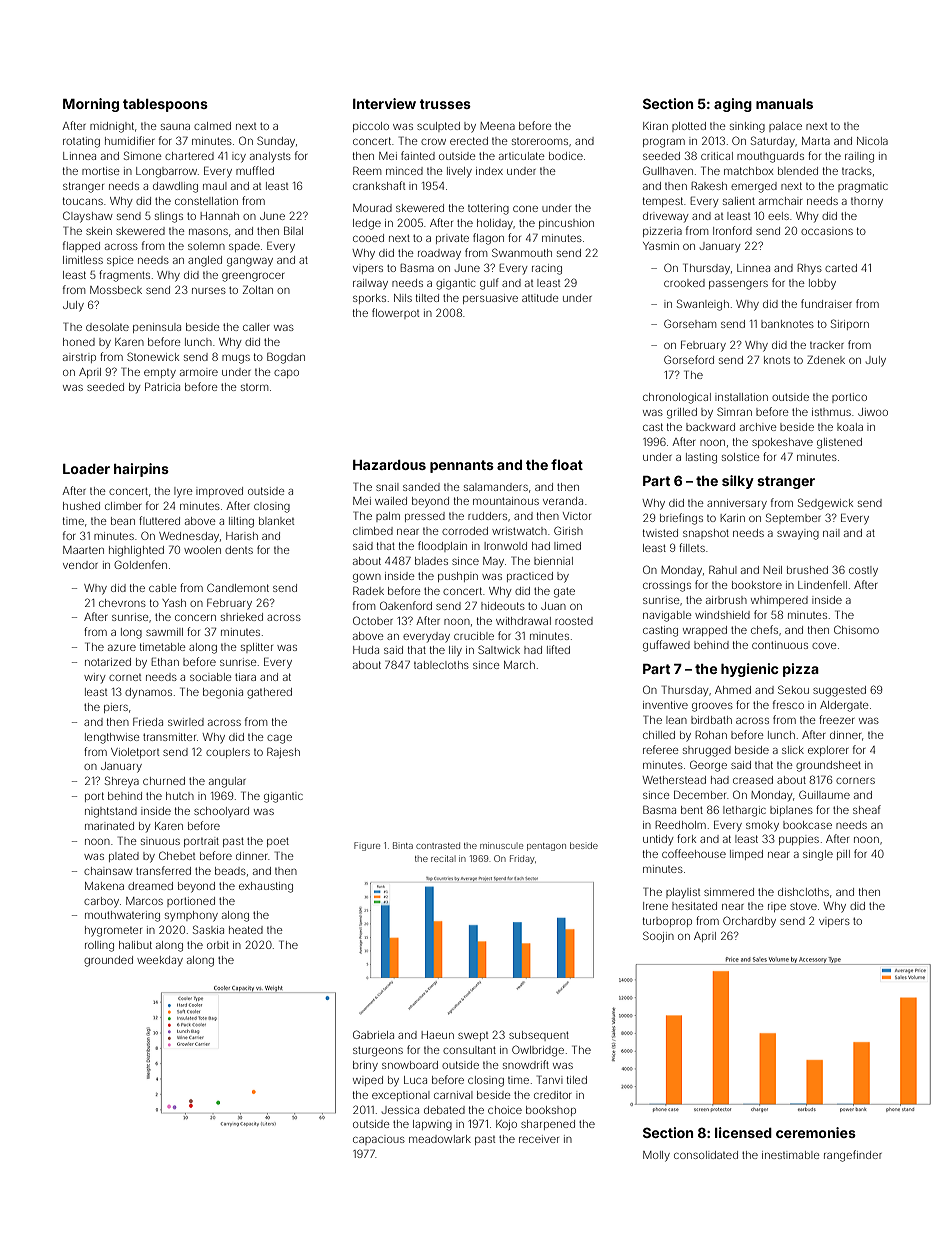 Image resolution: width=952 pixels, height=1233 pixels. What do you see at coordinates (803, 906) in the page?
I see `stove` at bounding box center [803, 906].
